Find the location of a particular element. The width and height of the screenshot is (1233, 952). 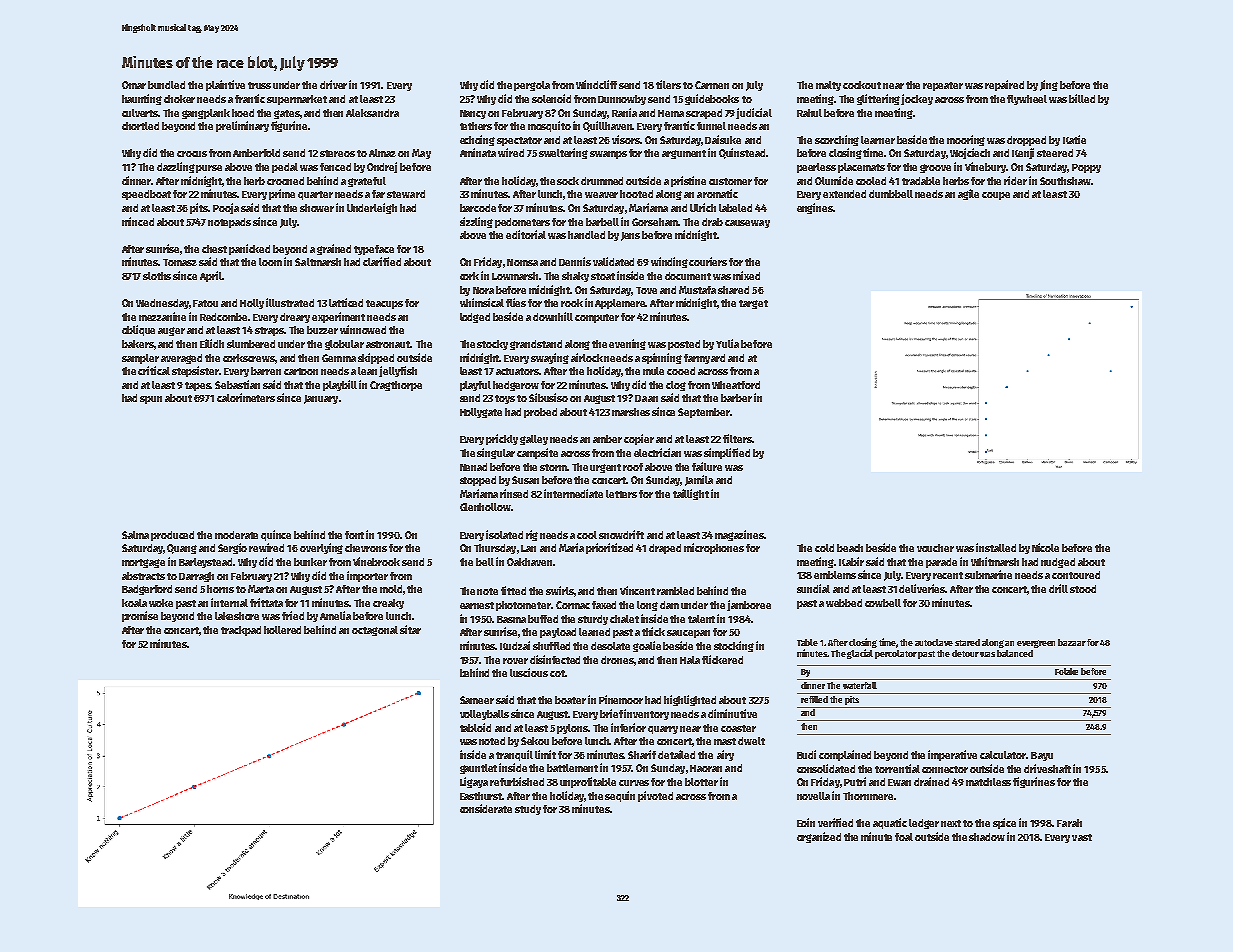

trackpad is located at coordinates (241, 631).
